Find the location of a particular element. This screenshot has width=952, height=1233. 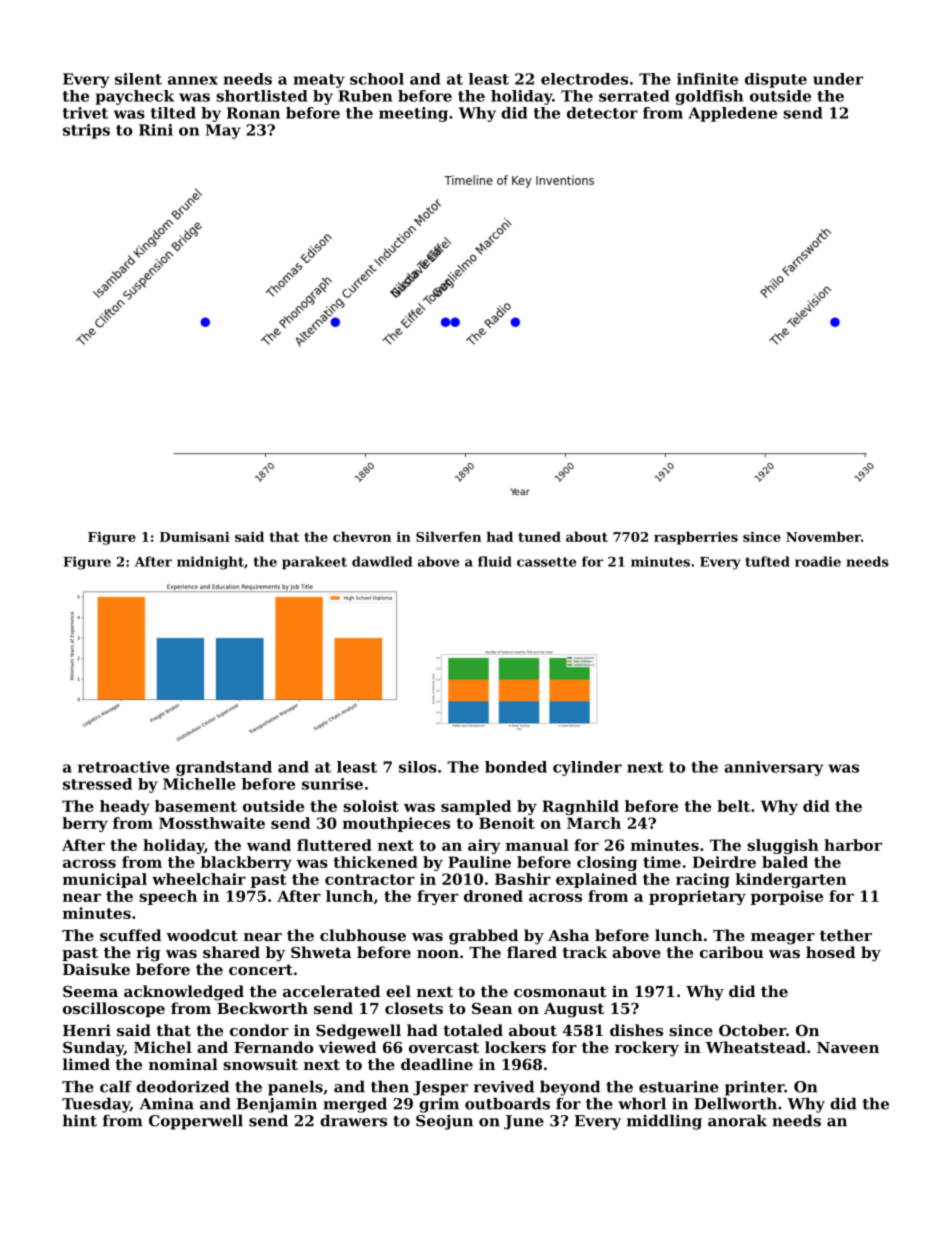

Bashir is located at coordinates (523, 879).
